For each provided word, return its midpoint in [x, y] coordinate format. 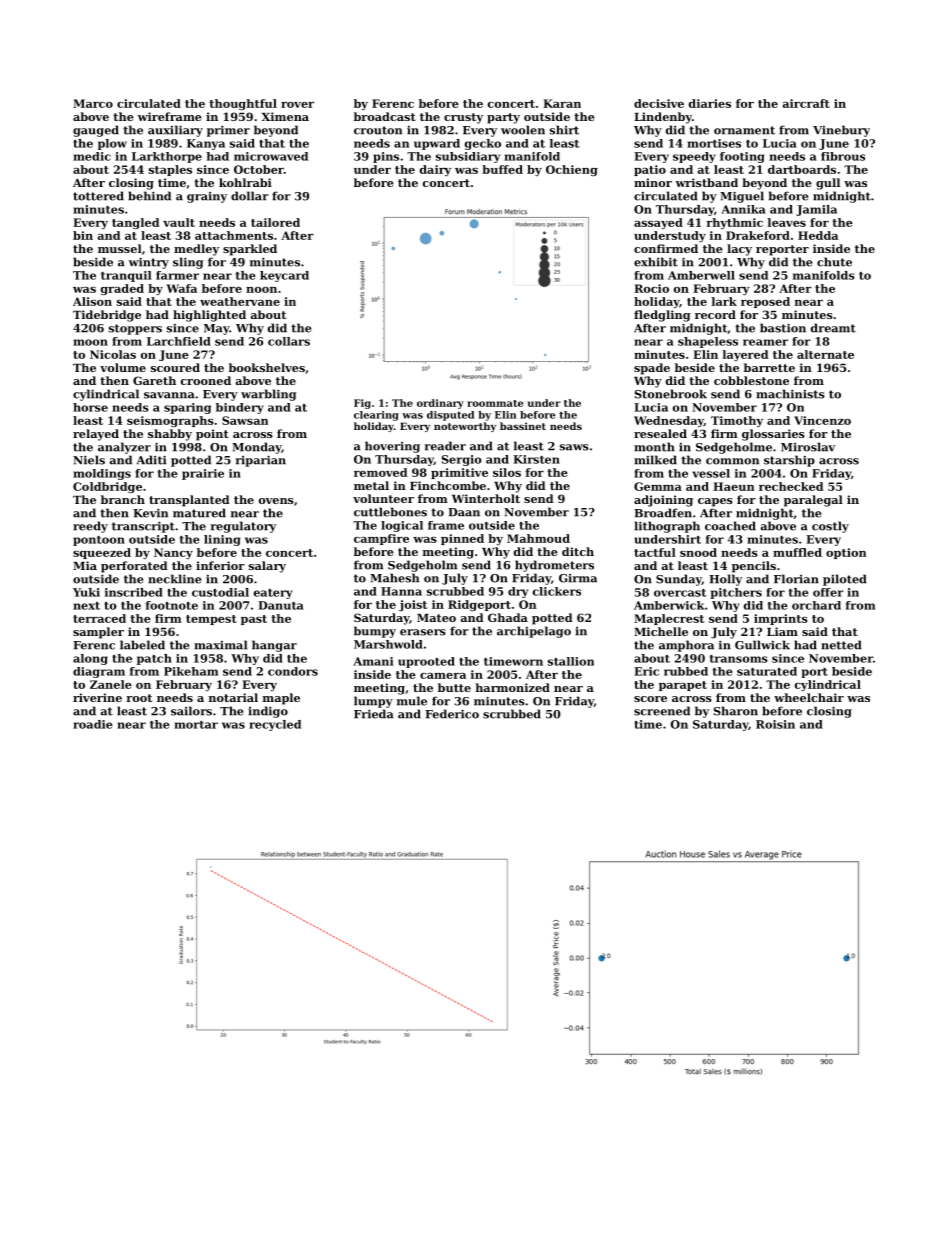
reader [445, 446]
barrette [769, 367]
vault [179, 222]
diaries [710, 103]
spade [652, 369]
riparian [260, 461]
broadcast [385, 116]
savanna [169, 395]
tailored [275, 222]
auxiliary [175, 131]
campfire [381, 539]
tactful [655, 552]
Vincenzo [822, 420]
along [90, 659]
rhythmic [735, 223]
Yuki [86, 592]
